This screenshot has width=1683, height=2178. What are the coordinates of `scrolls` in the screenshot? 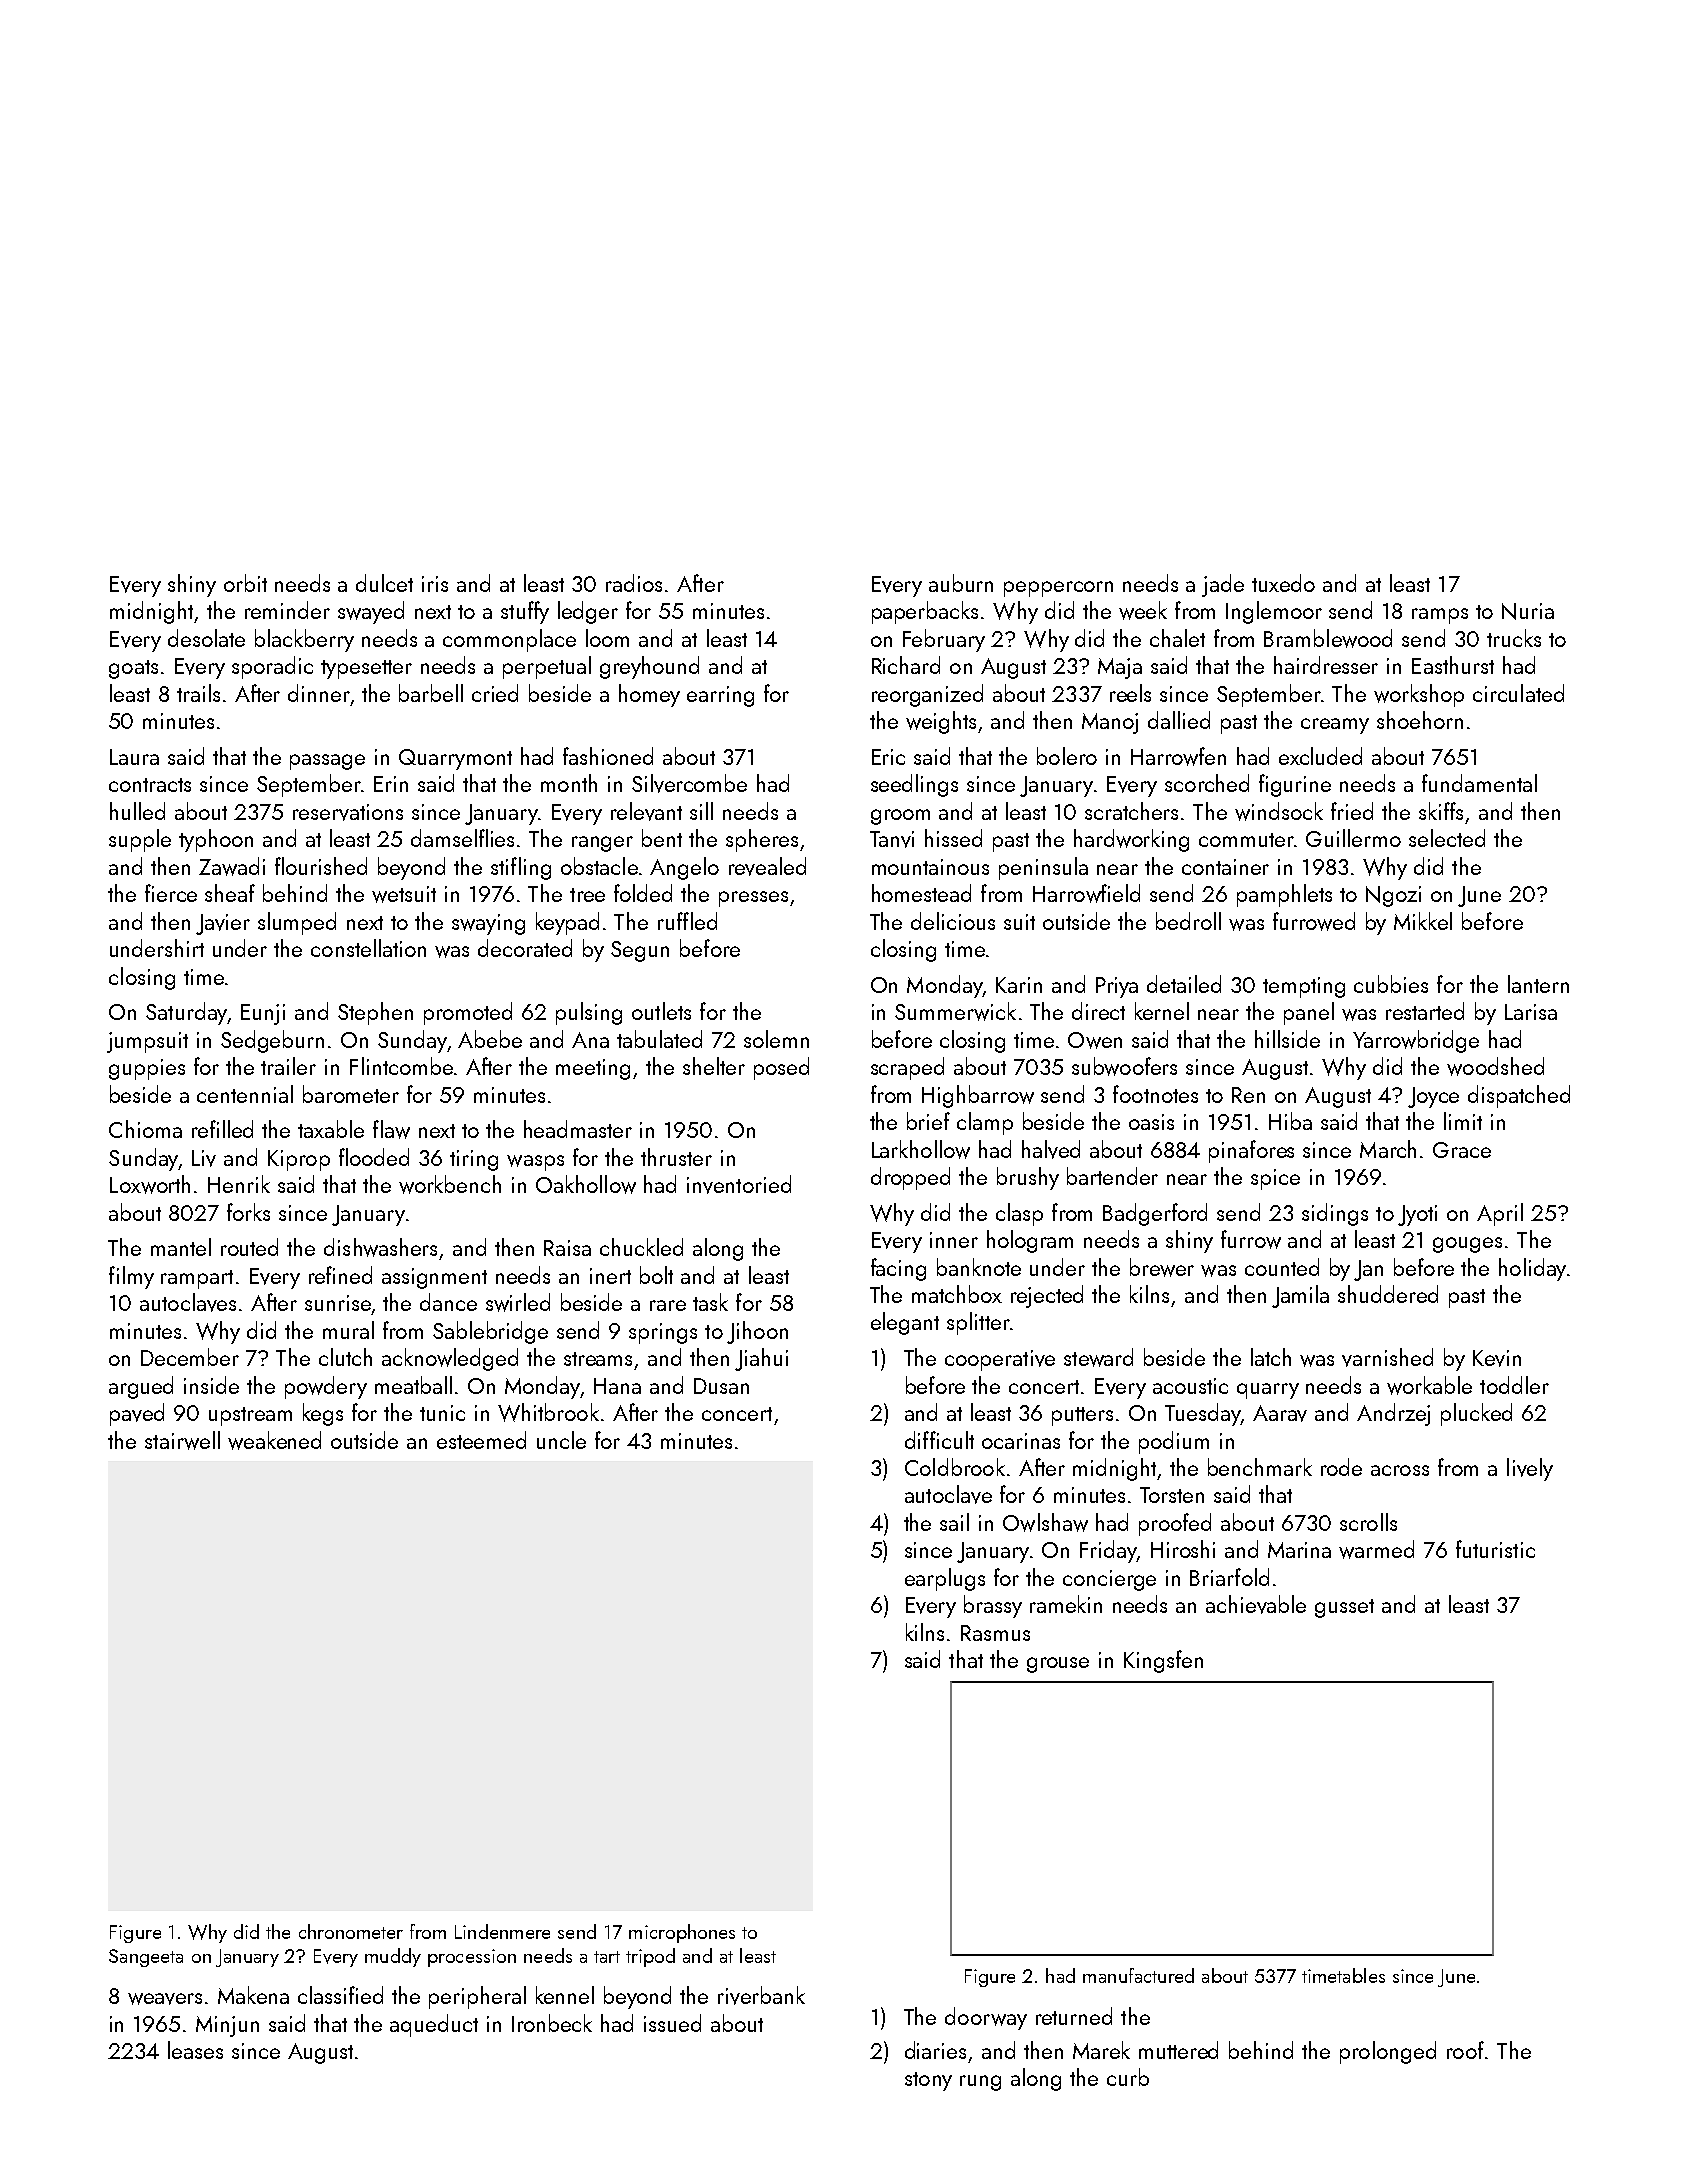 It's located at (1368, 1522).
